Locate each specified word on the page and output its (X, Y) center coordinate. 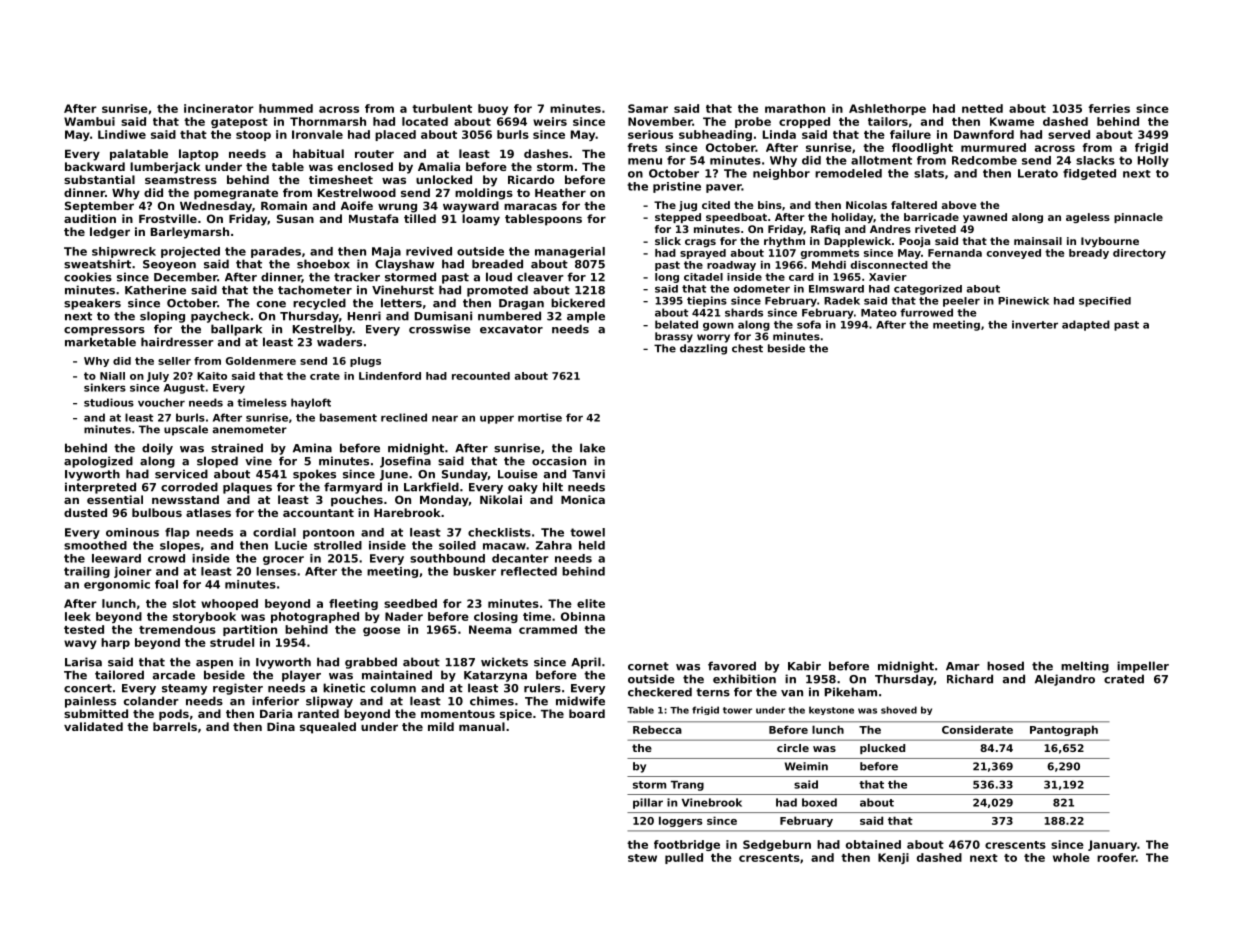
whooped (229, 604)
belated (676, 324)
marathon (795, 108)
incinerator (219, 108)
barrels (175, 726)
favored (732, 666)
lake (592, 448)
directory (1139, 254)
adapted (1086, 325)
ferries (1109, 108)
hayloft (311, 403)
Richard (970, 679)
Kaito (212, 376)
